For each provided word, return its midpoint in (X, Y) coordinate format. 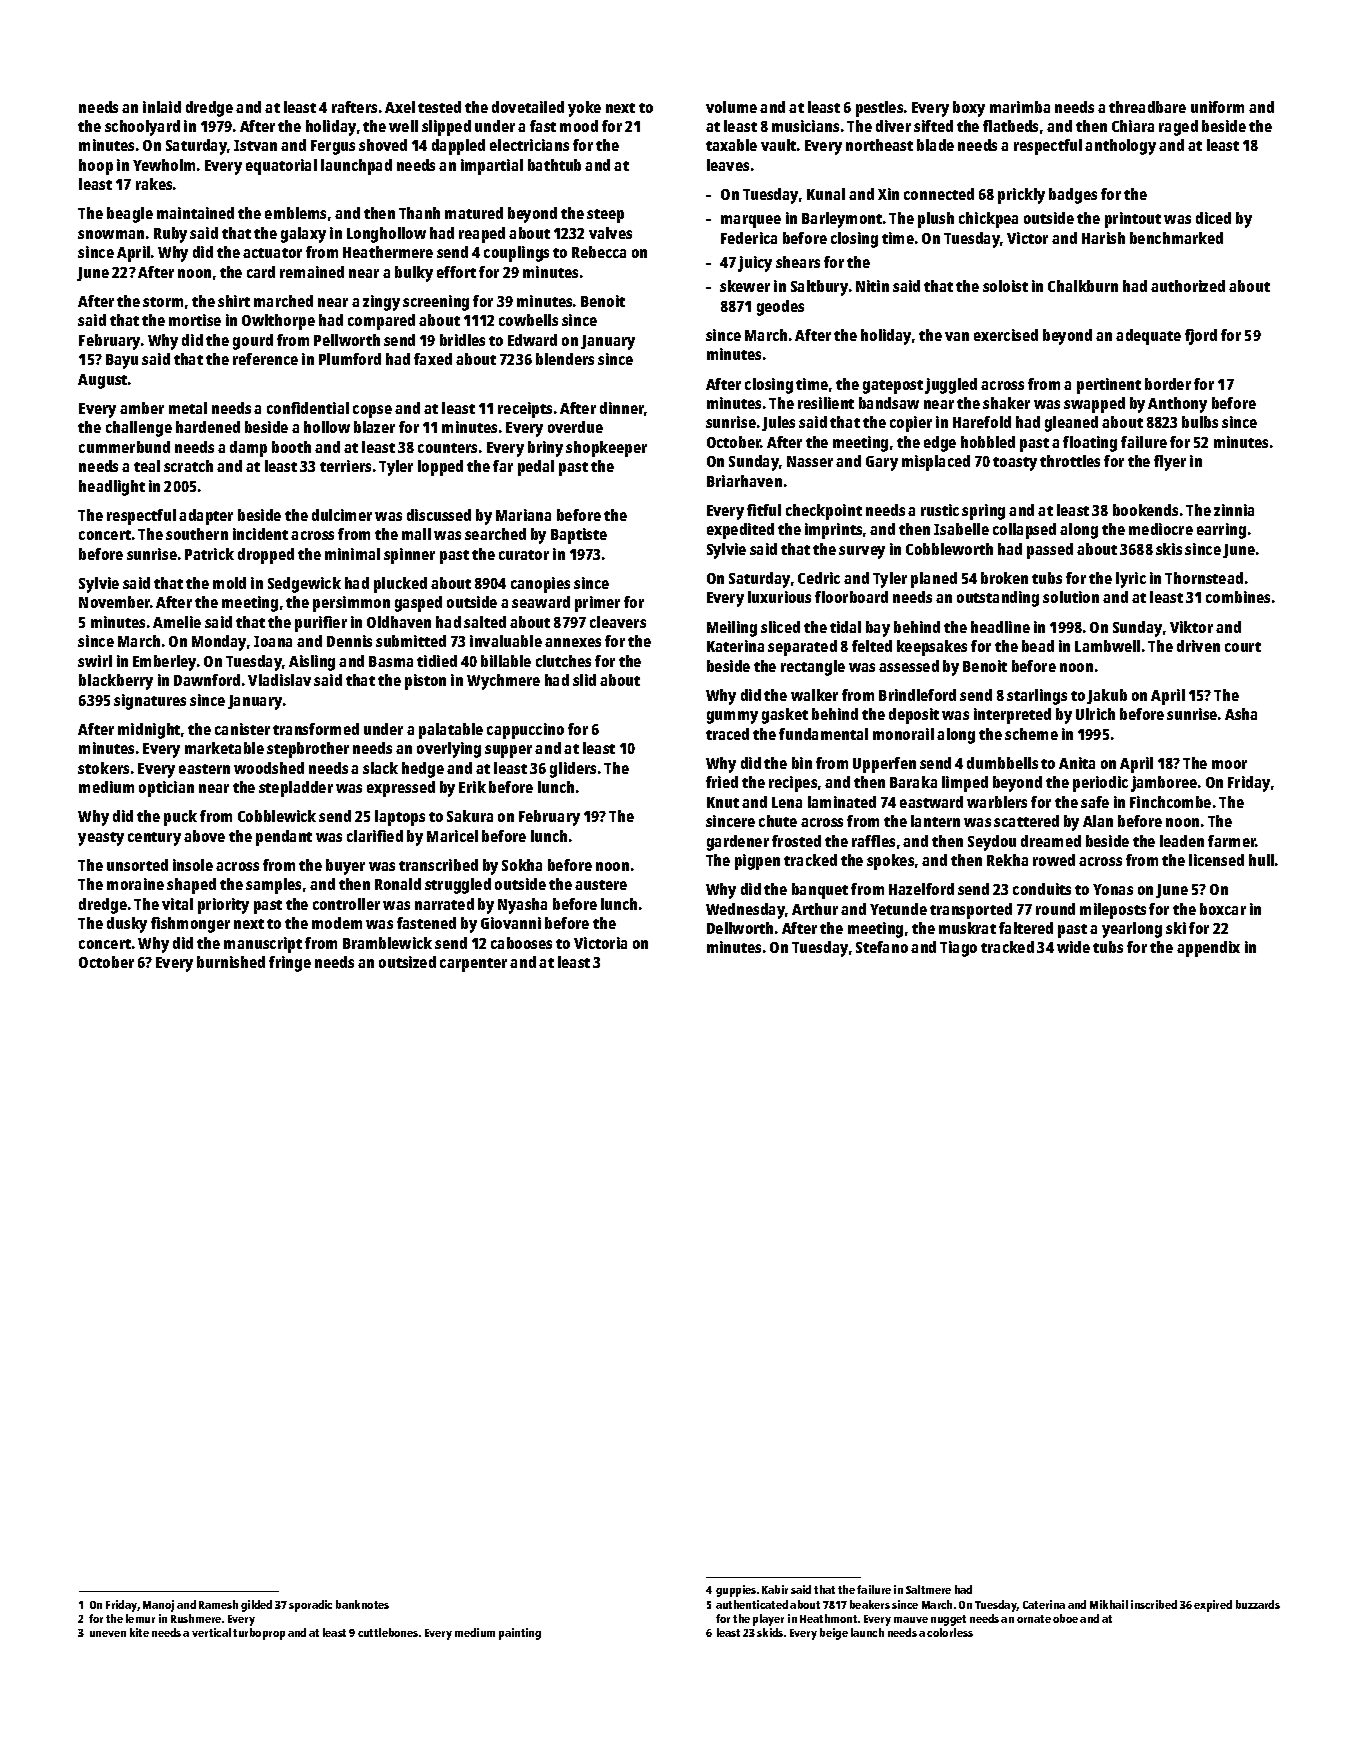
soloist (1005, 286)
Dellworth (740, 928)
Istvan (255, 145)
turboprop (259, 1634)
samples (273, 886)
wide (1073, 947)
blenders (565, 359)
